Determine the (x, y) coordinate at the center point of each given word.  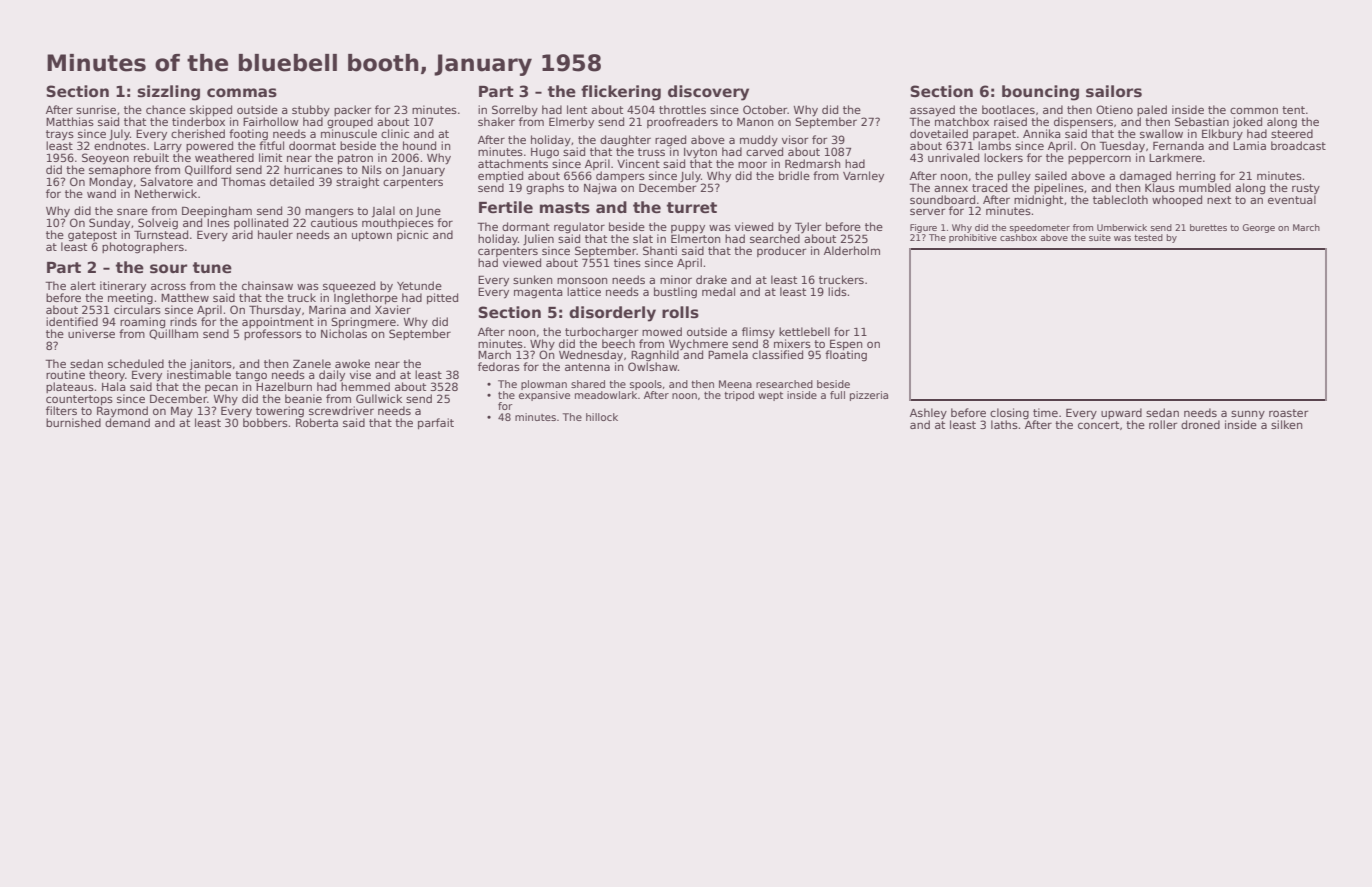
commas (242, 93)
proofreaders (682, 122)
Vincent (638, 163)
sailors (1114, 91)
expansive (544, 396)
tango (251, 376)
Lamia (1249, 145)
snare (132, 211)
